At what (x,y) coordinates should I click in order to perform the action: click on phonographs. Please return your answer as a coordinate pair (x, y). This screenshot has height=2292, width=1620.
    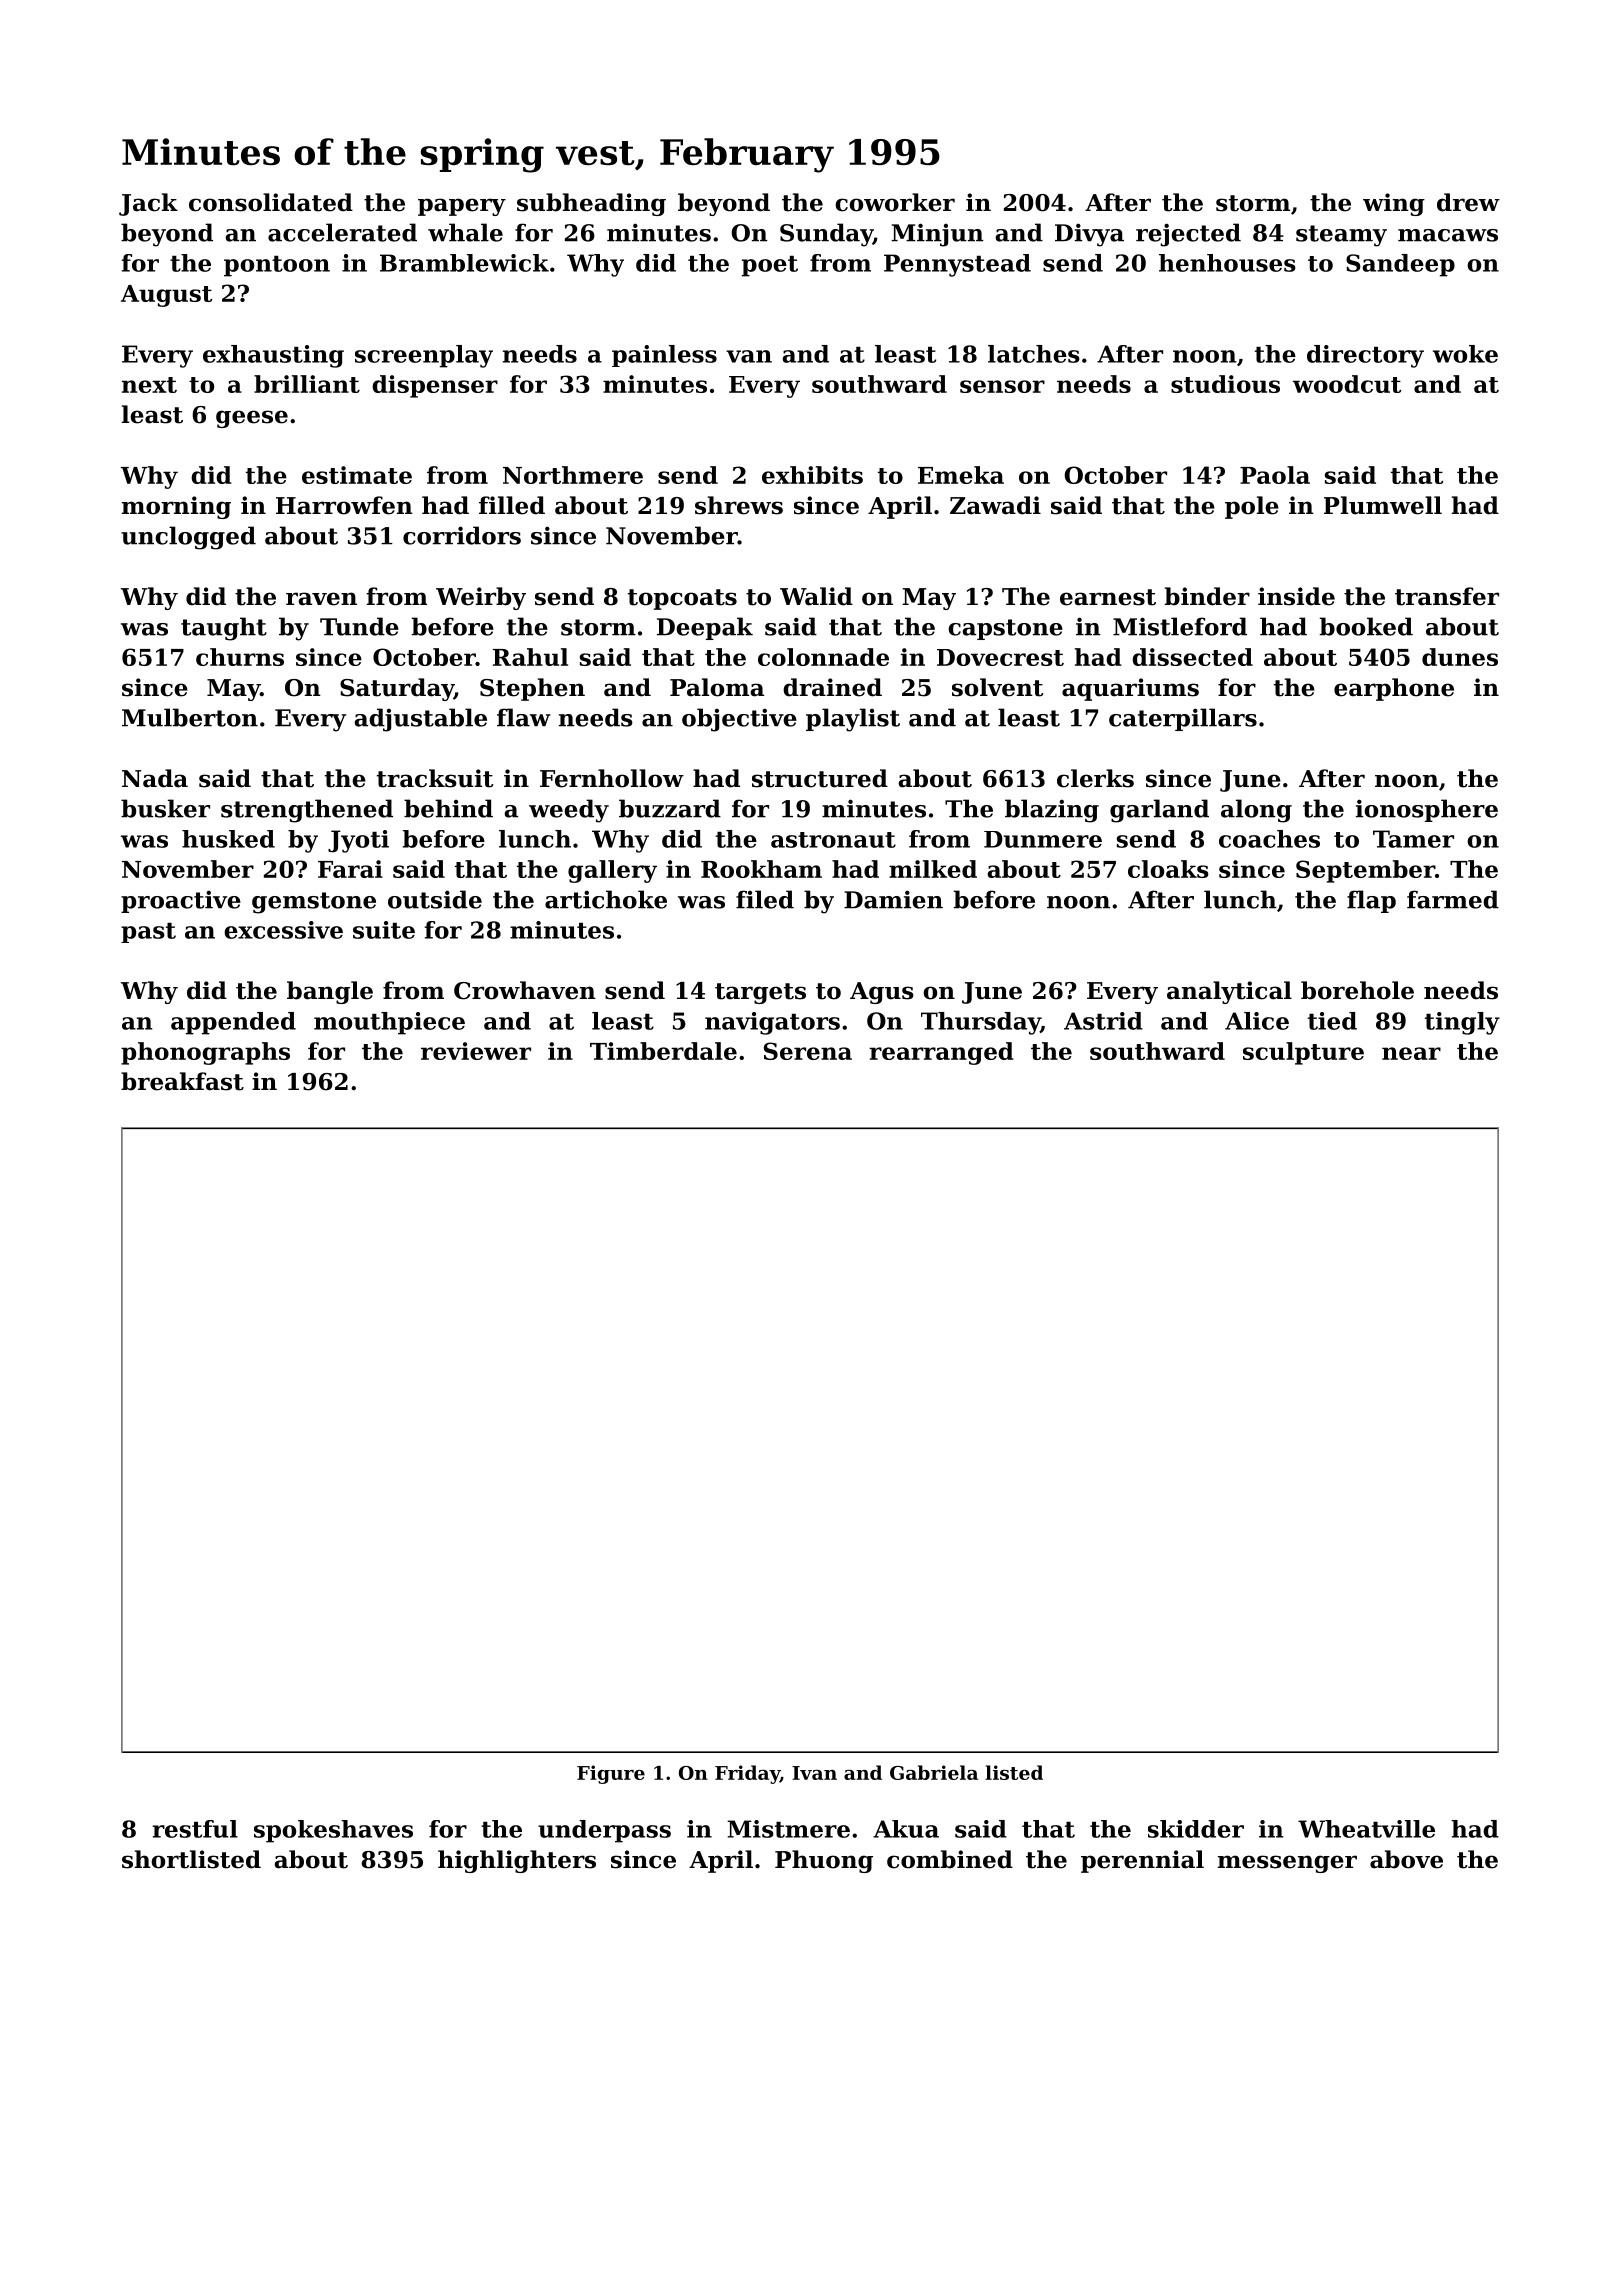
    Looking at the image, I should click on (205, 1053).
